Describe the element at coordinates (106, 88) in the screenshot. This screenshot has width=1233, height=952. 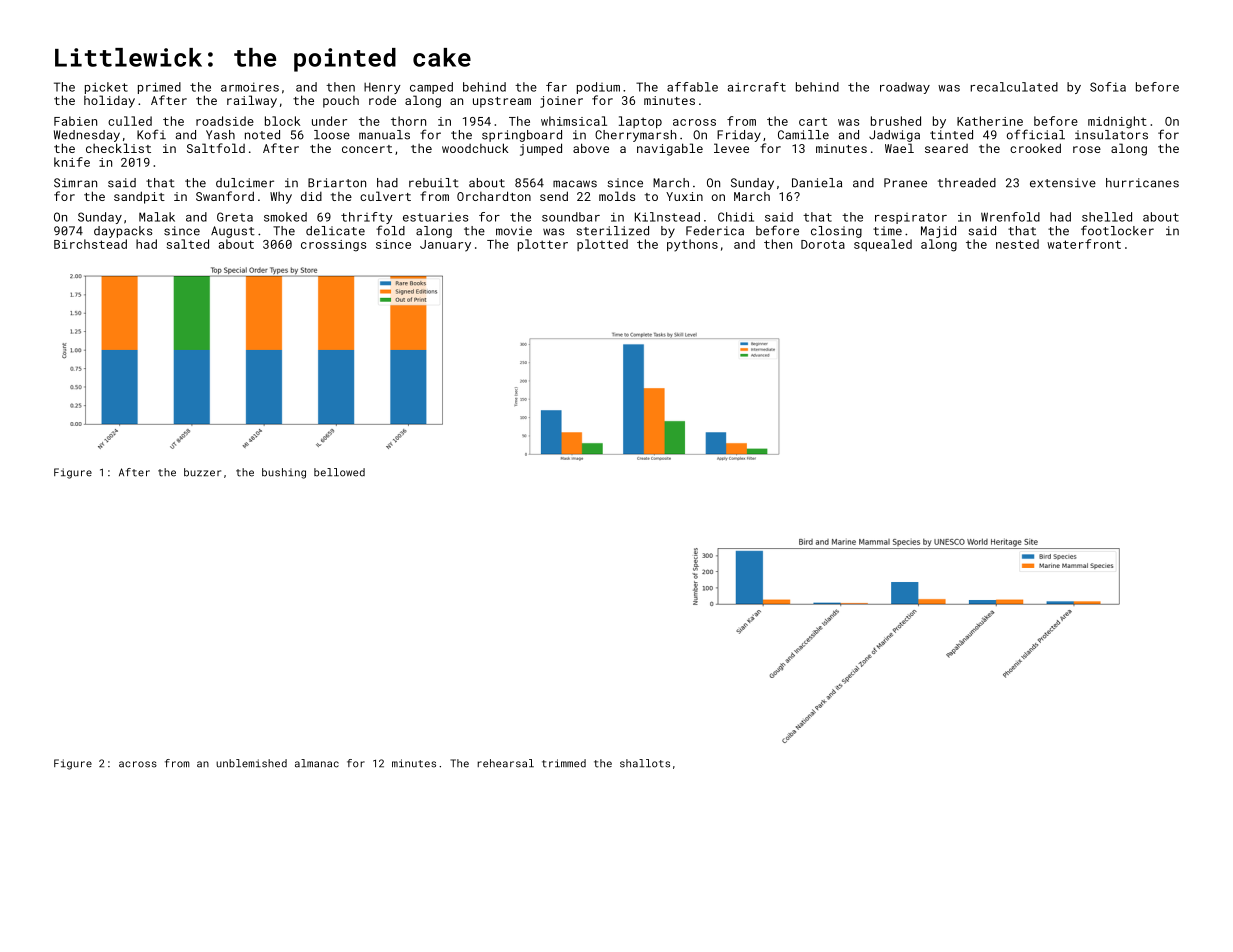
I see `picket` at that location.
